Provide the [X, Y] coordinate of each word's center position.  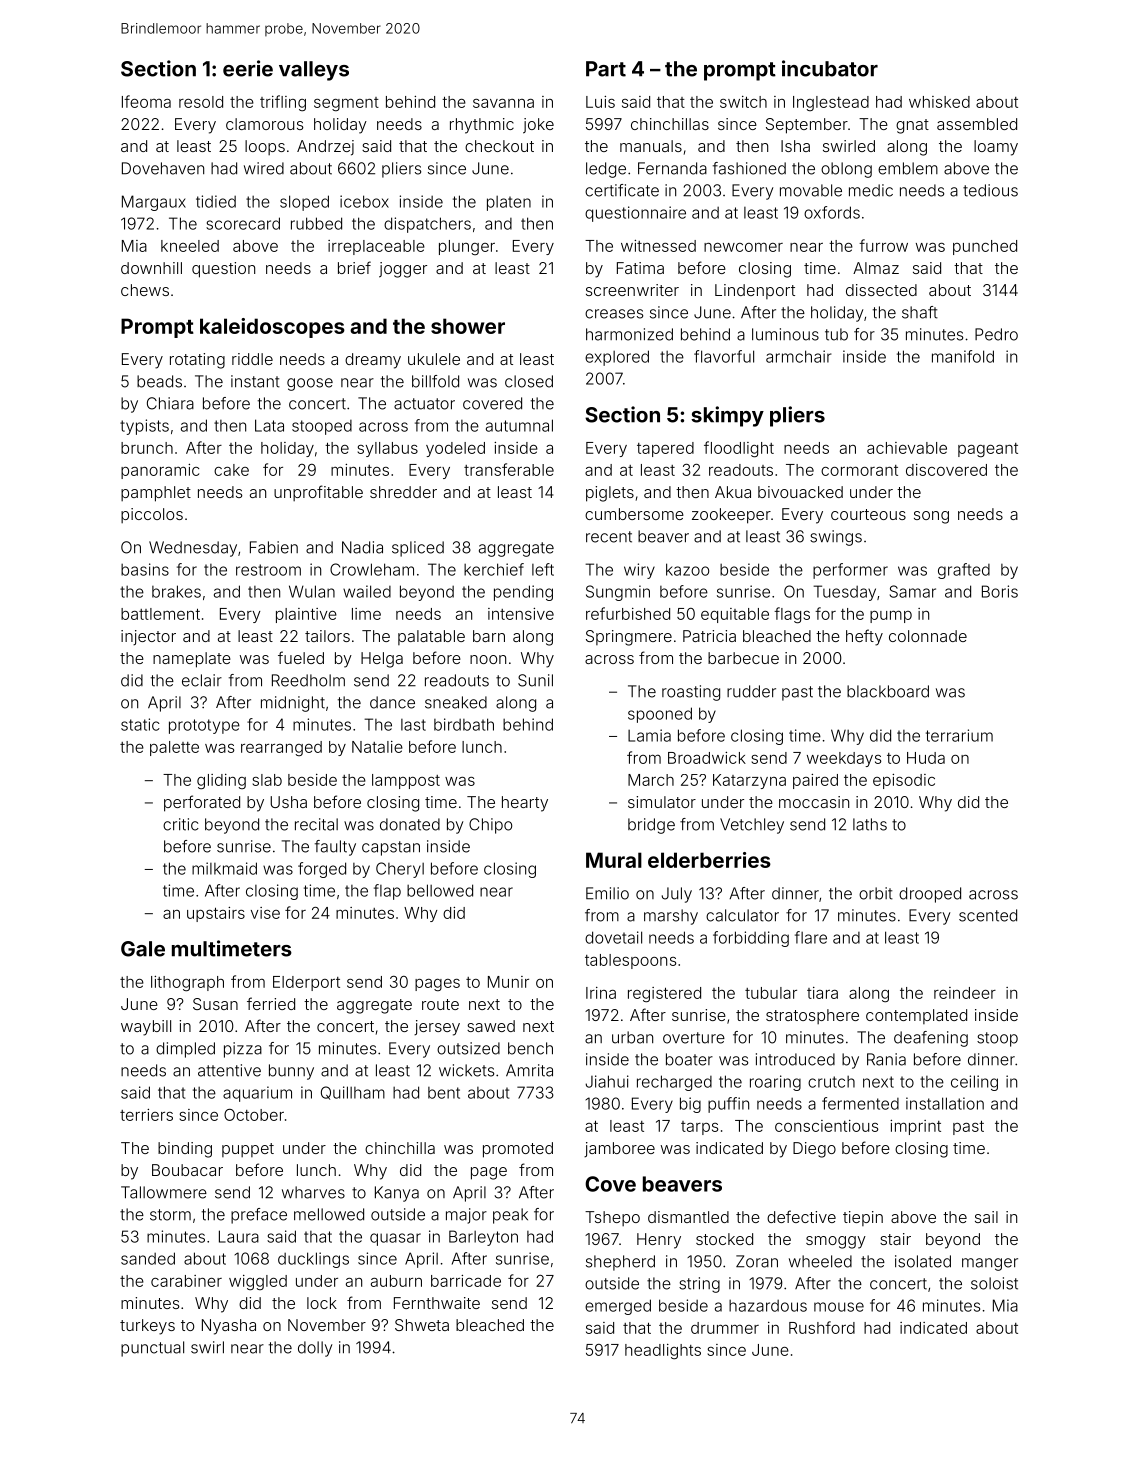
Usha [288, 802]
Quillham [353, 1093]
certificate [622, 190]
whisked [939, 102]
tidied [216, 201]
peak [510, 1216]
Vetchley [752, 826]
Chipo [490, 826]
